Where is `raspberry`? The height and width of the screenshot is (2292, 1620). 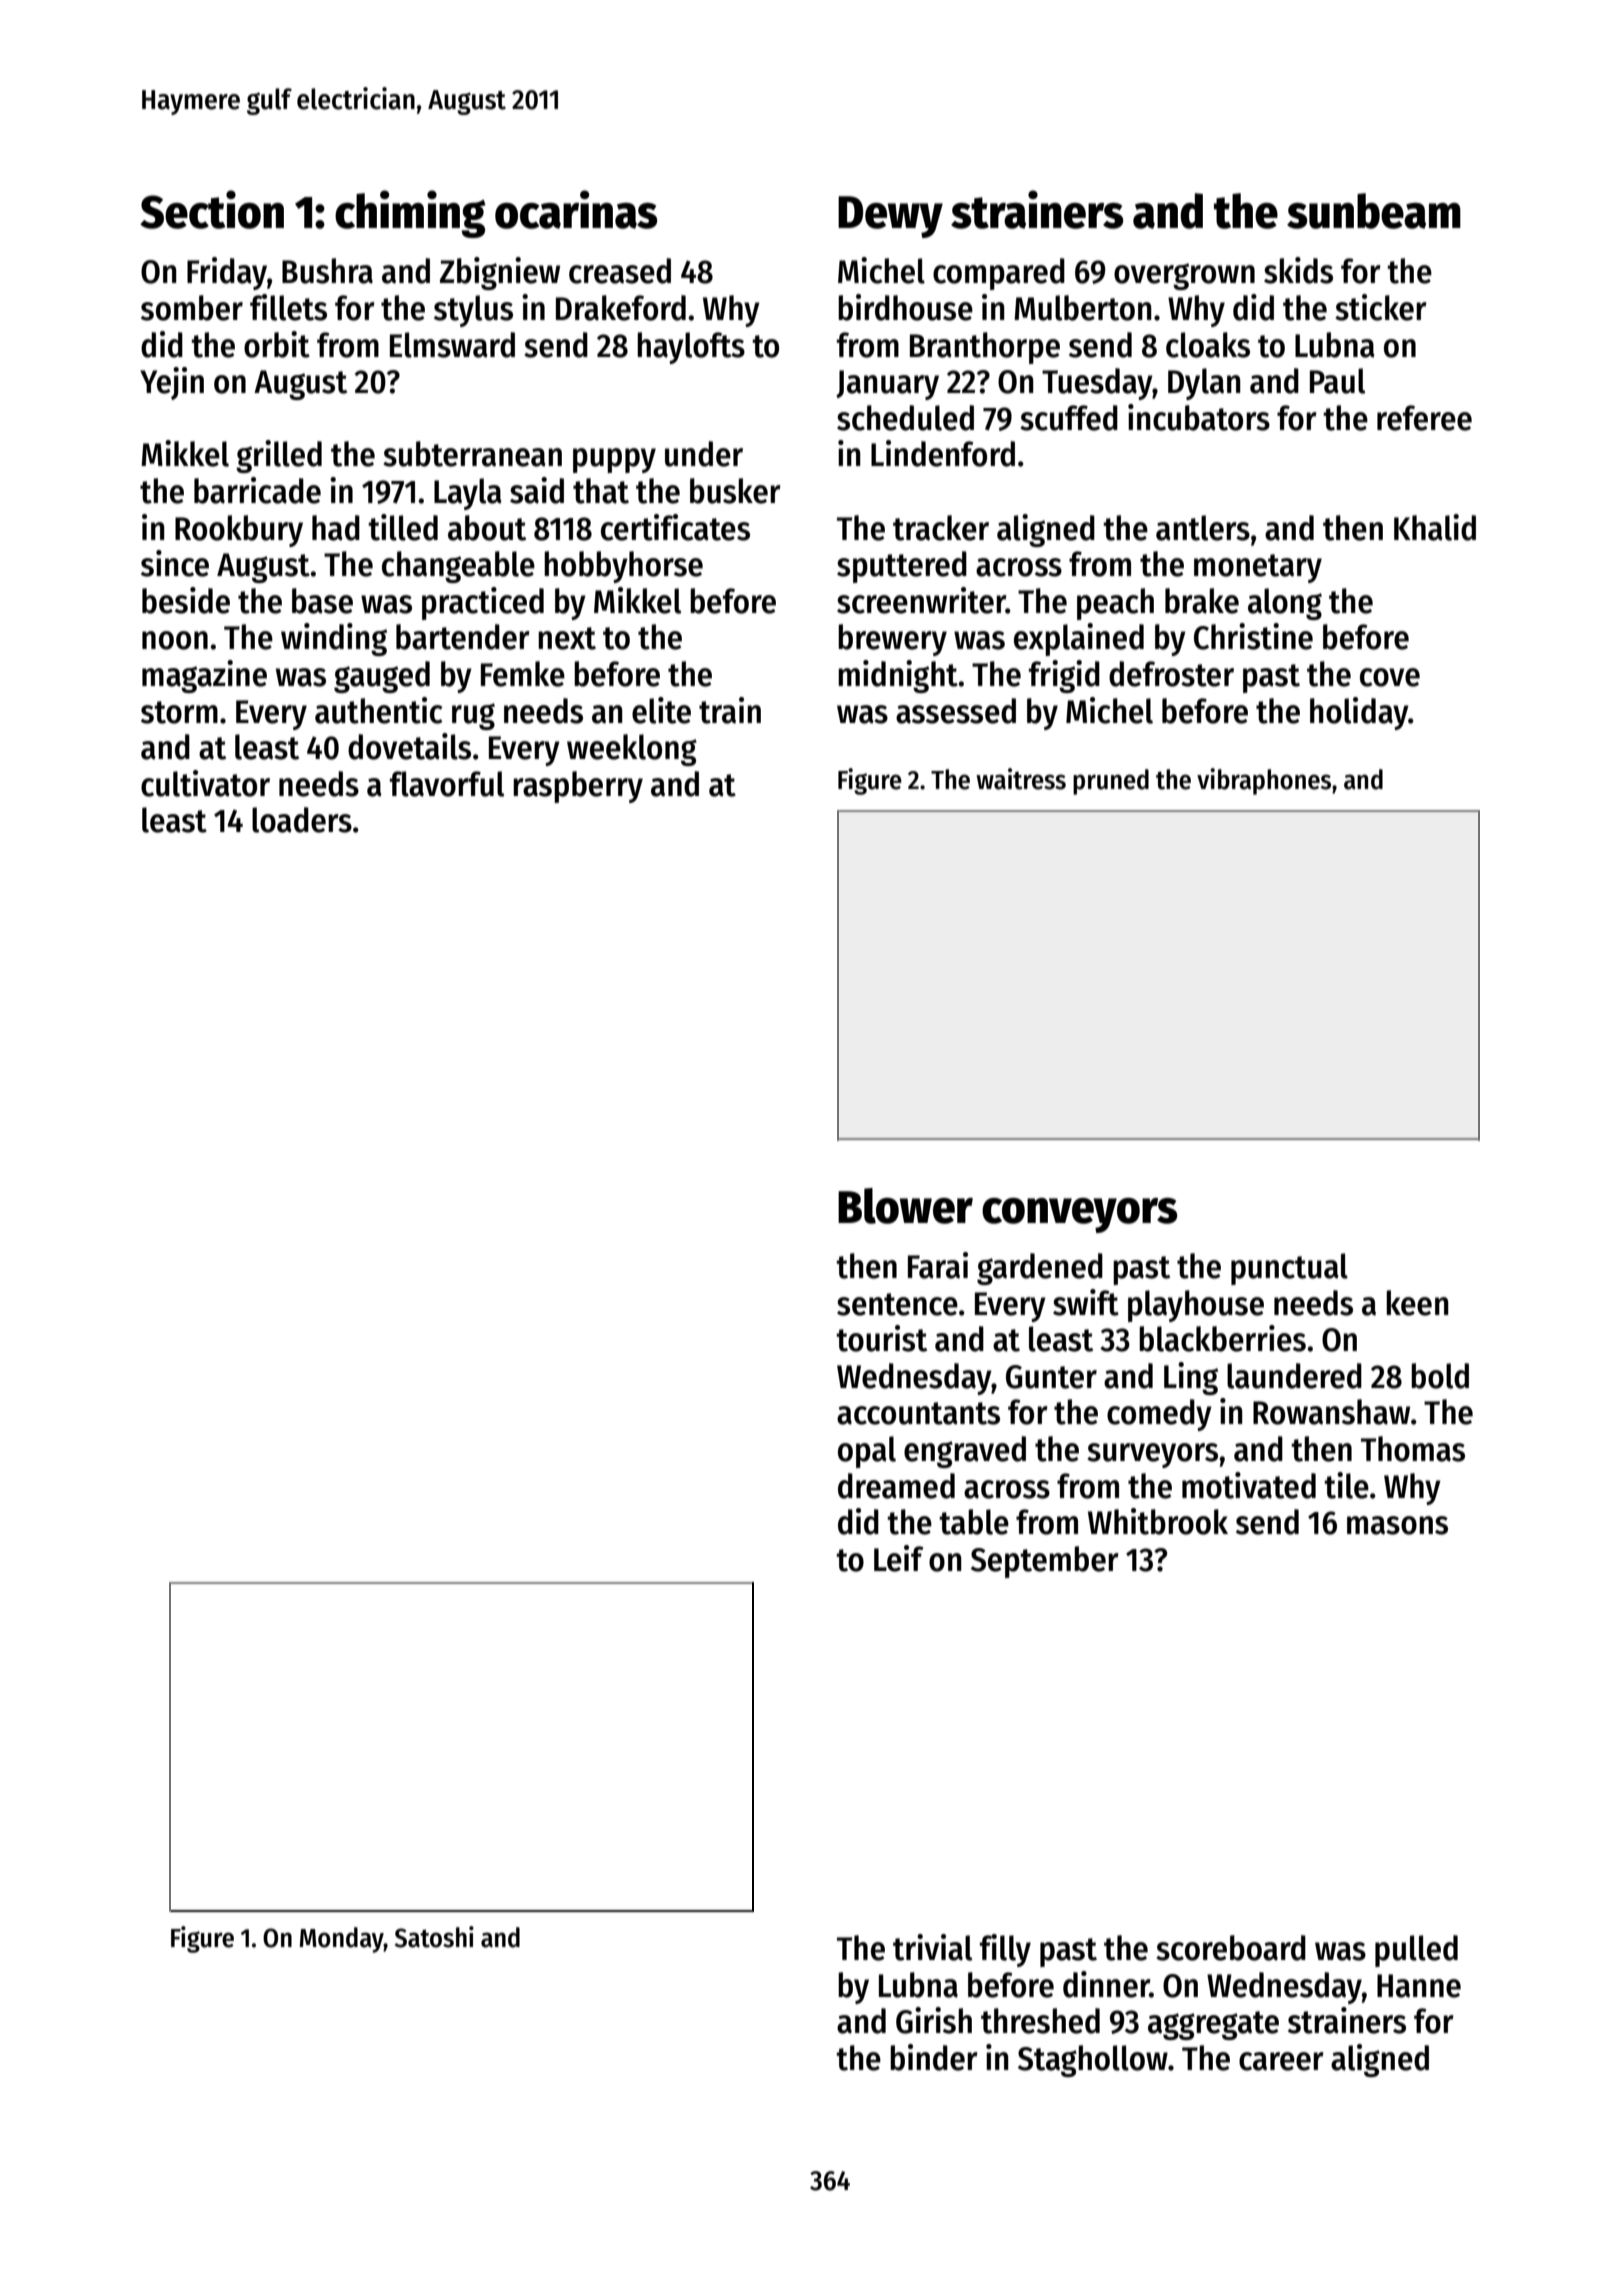 raspberry is located at coordinates (578, 787).
